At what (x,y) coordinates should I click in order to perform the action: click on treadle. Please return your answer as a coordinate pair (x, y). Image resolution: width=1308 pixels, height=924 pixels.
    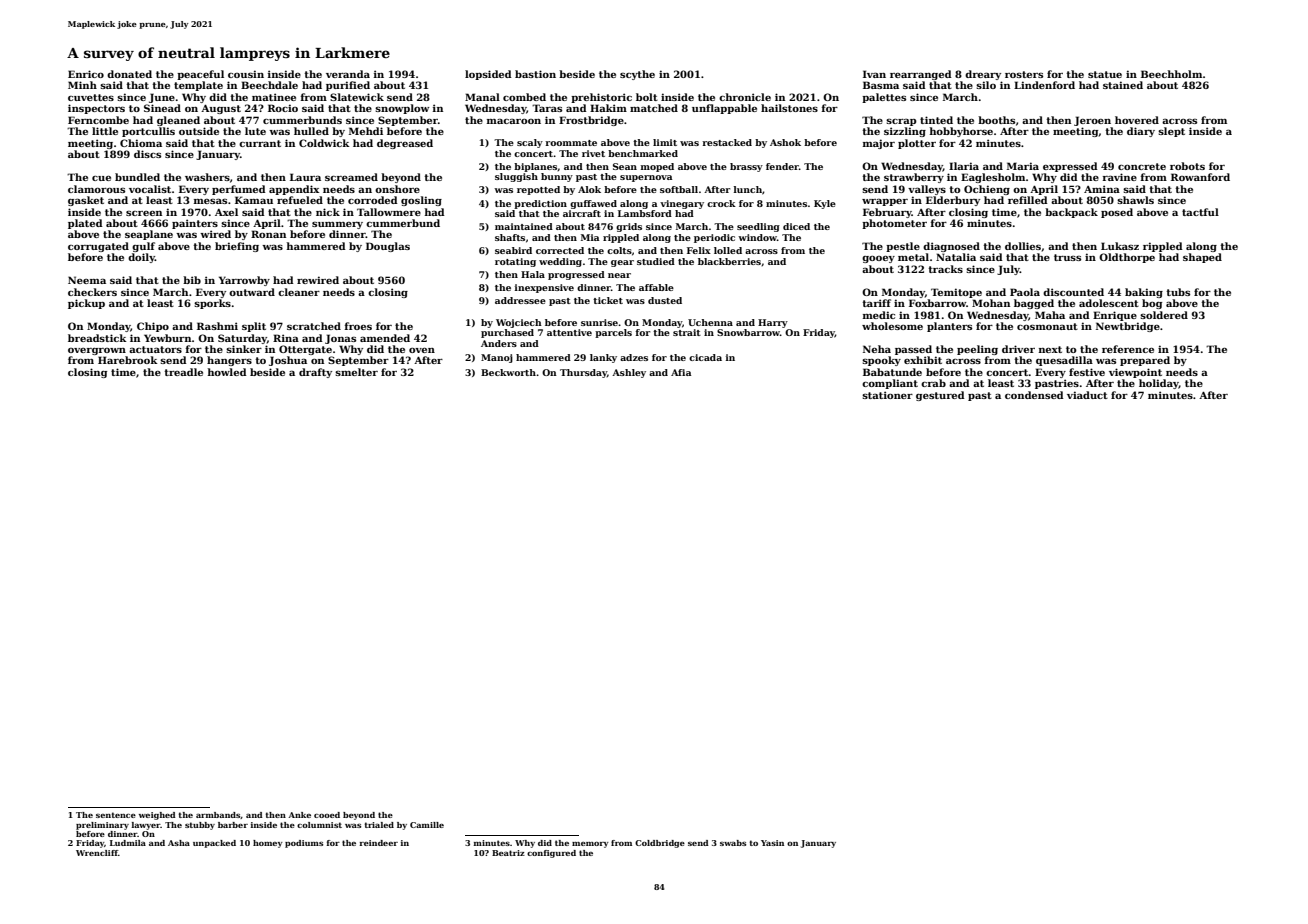
    Looking at the image, I should click on (183, 372).
